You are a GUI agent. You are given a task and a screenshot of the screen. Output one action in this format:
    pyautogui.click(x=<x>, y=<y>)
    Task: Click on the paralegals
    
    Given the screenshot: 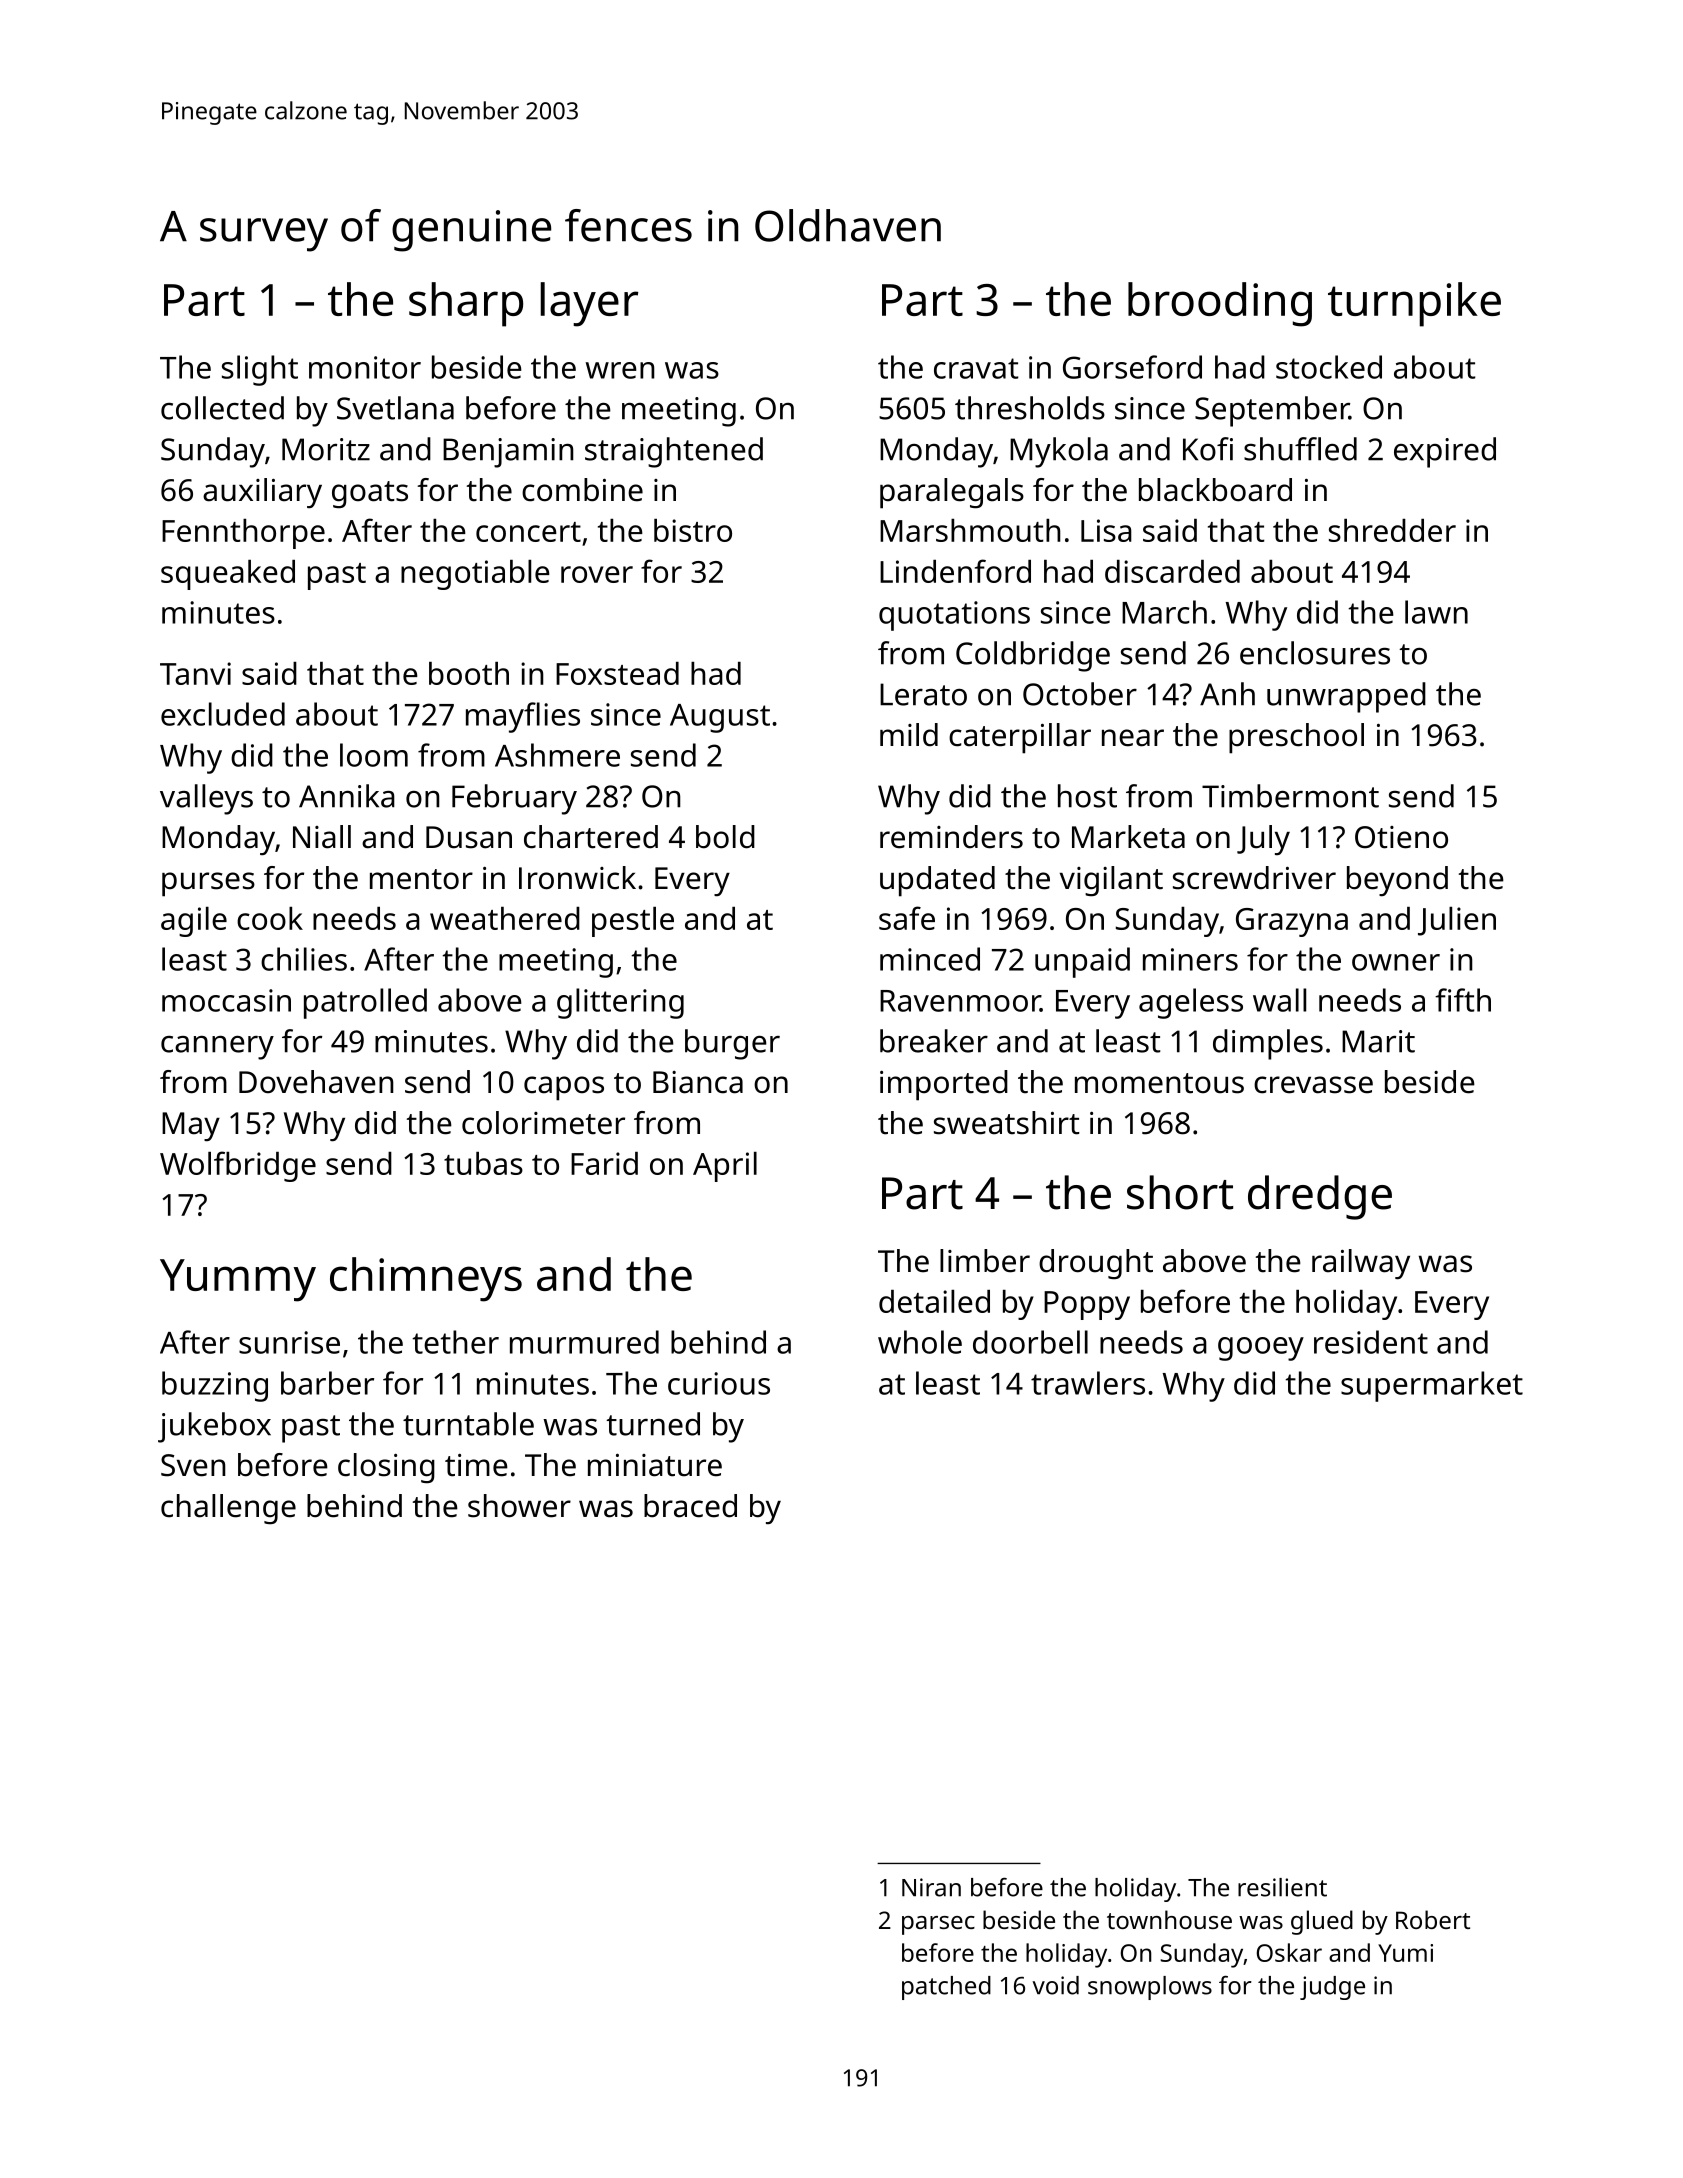 What is the action you would take?
    pyautogui.click(x=952, y=493)
